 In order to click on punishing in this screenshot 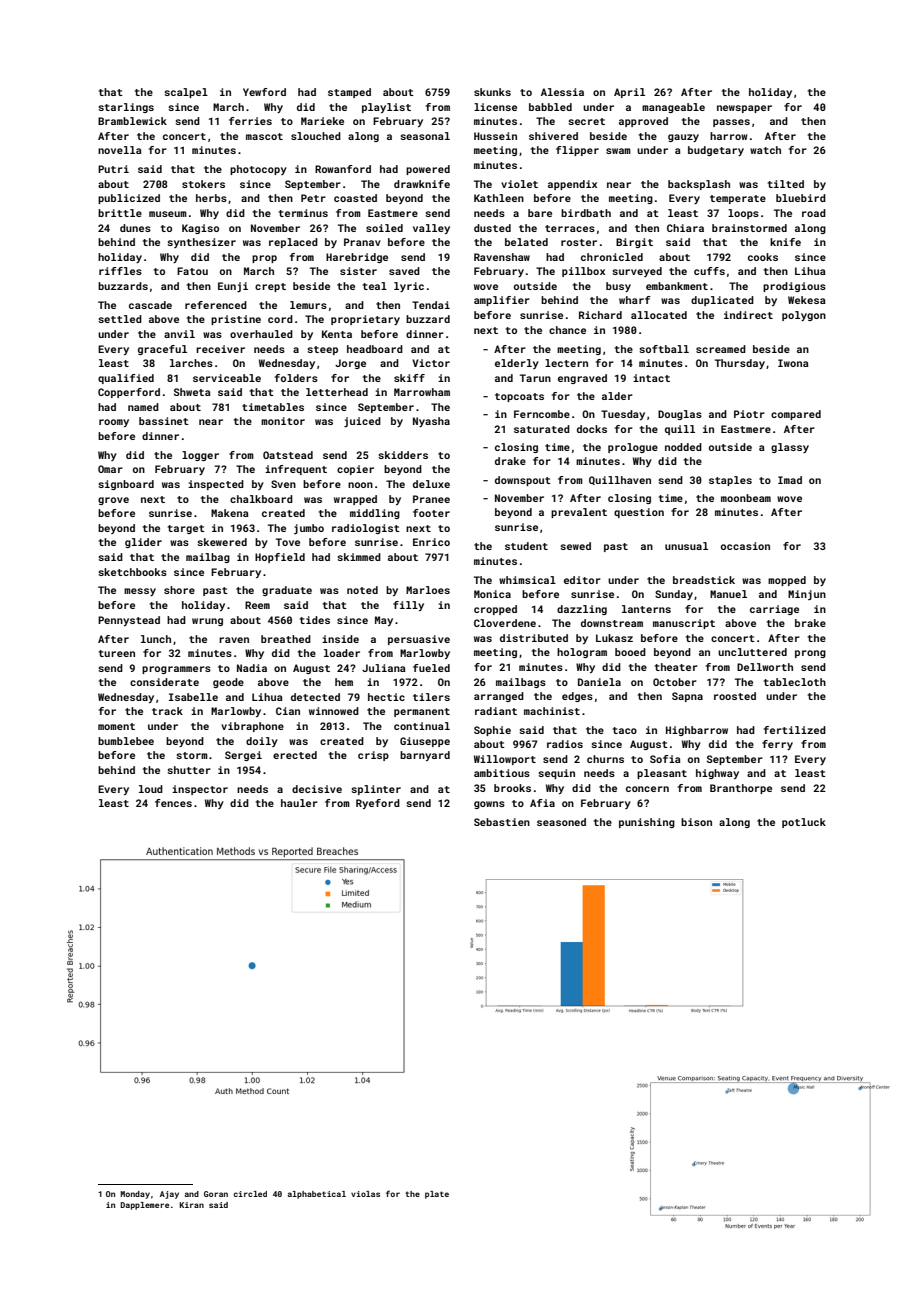, I will do `click(647, 823)`.
